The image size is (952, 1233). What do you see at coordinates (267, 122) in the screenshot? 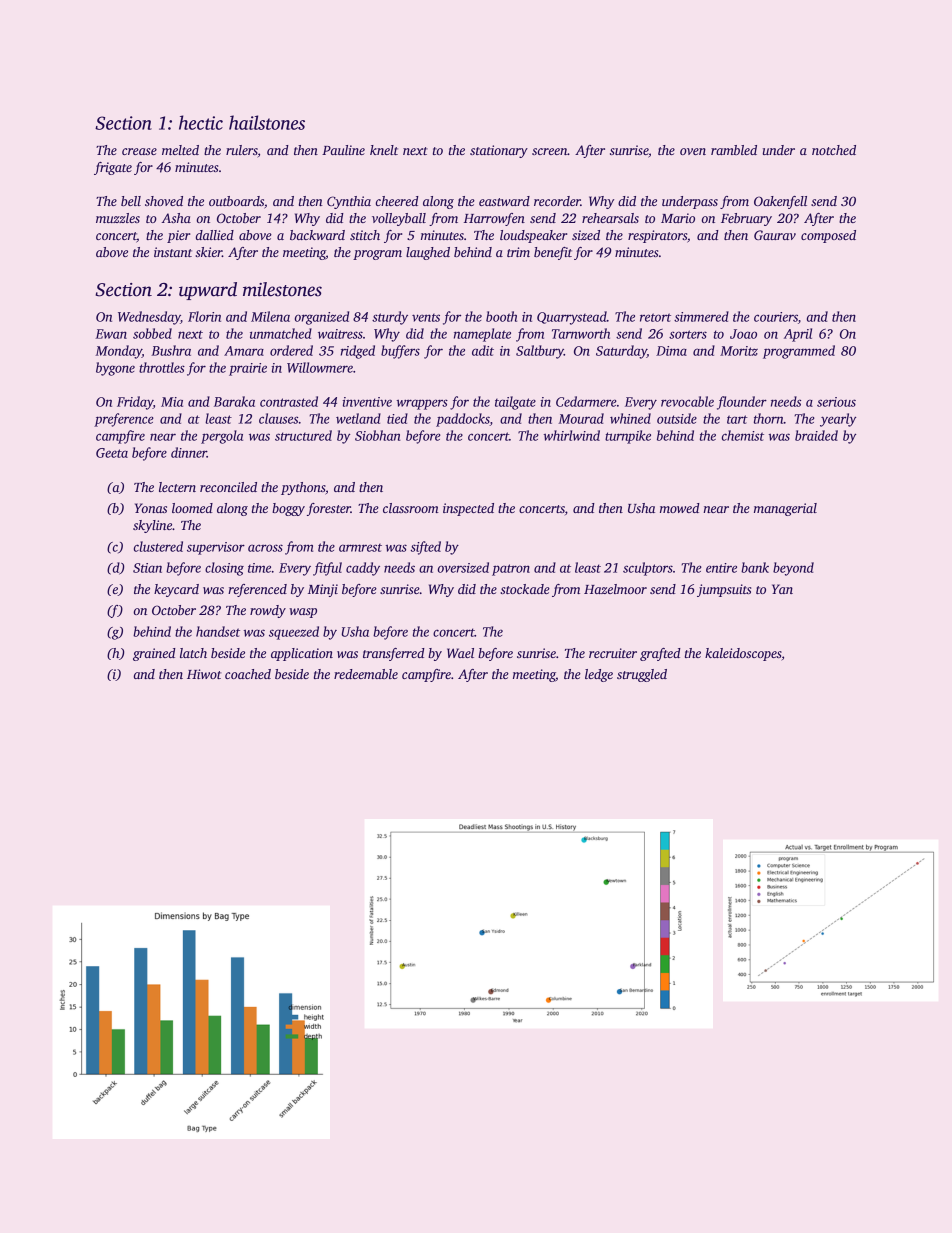
I see `hailstones` at bounding box center [267, 122].
